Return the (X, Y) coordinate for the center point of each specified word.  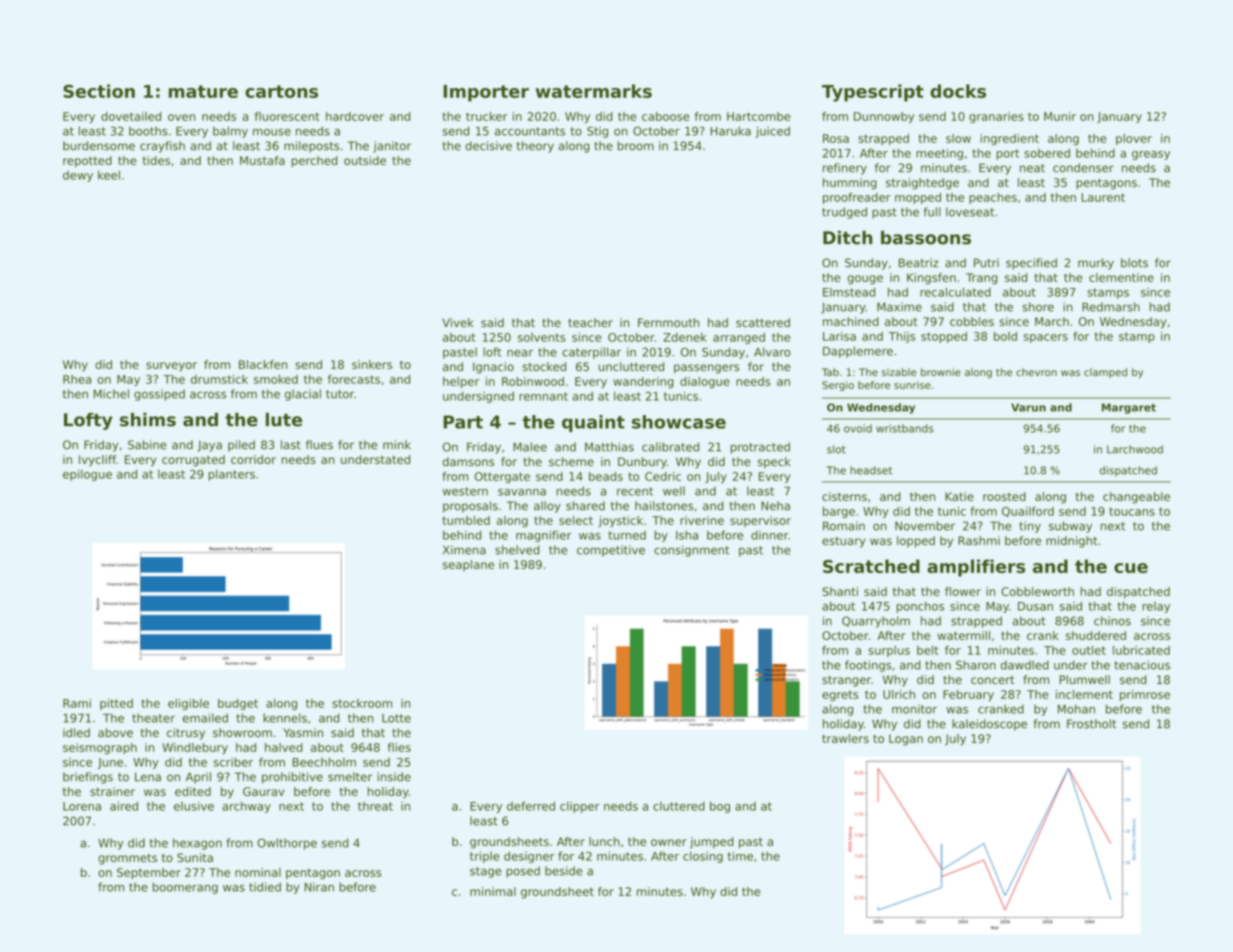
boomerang (185, 888)
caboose (666, 116)
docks (958, 91)
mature (203, 91)
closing (703, 857)
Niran (319, 887)
